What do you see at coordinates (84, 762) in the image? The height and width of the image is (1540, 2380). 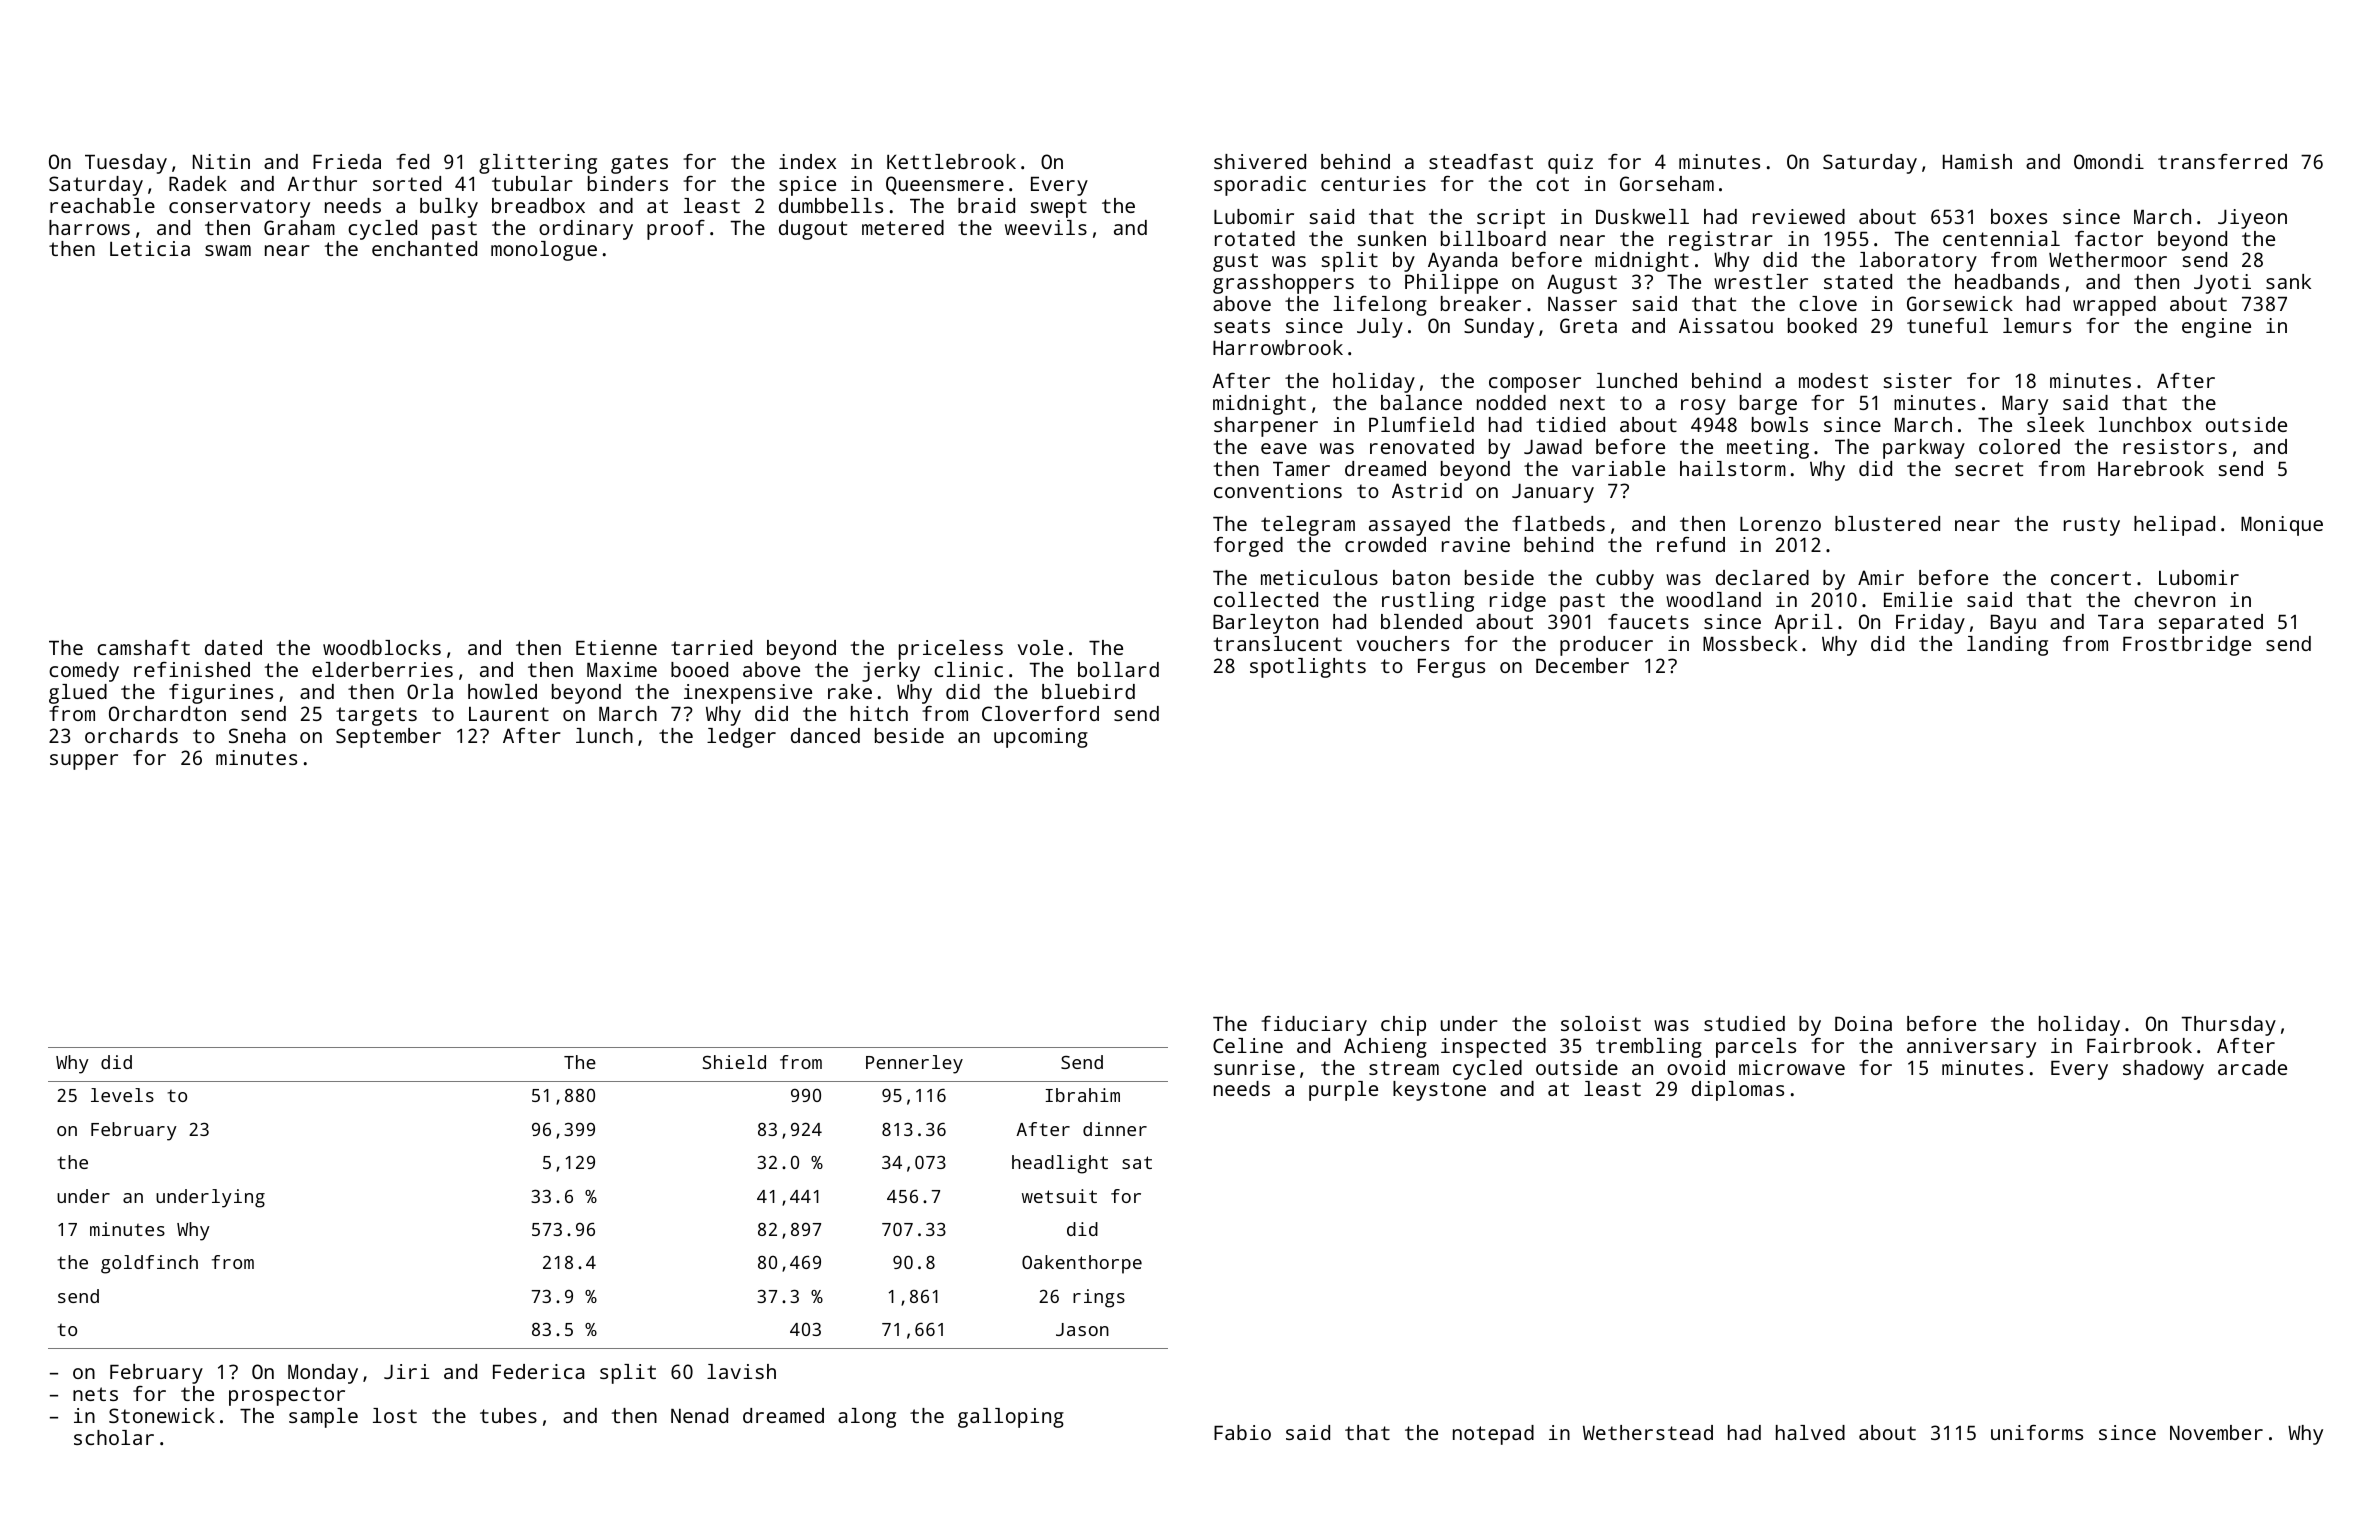 I see `supper` at bounding box center [84, 762].
